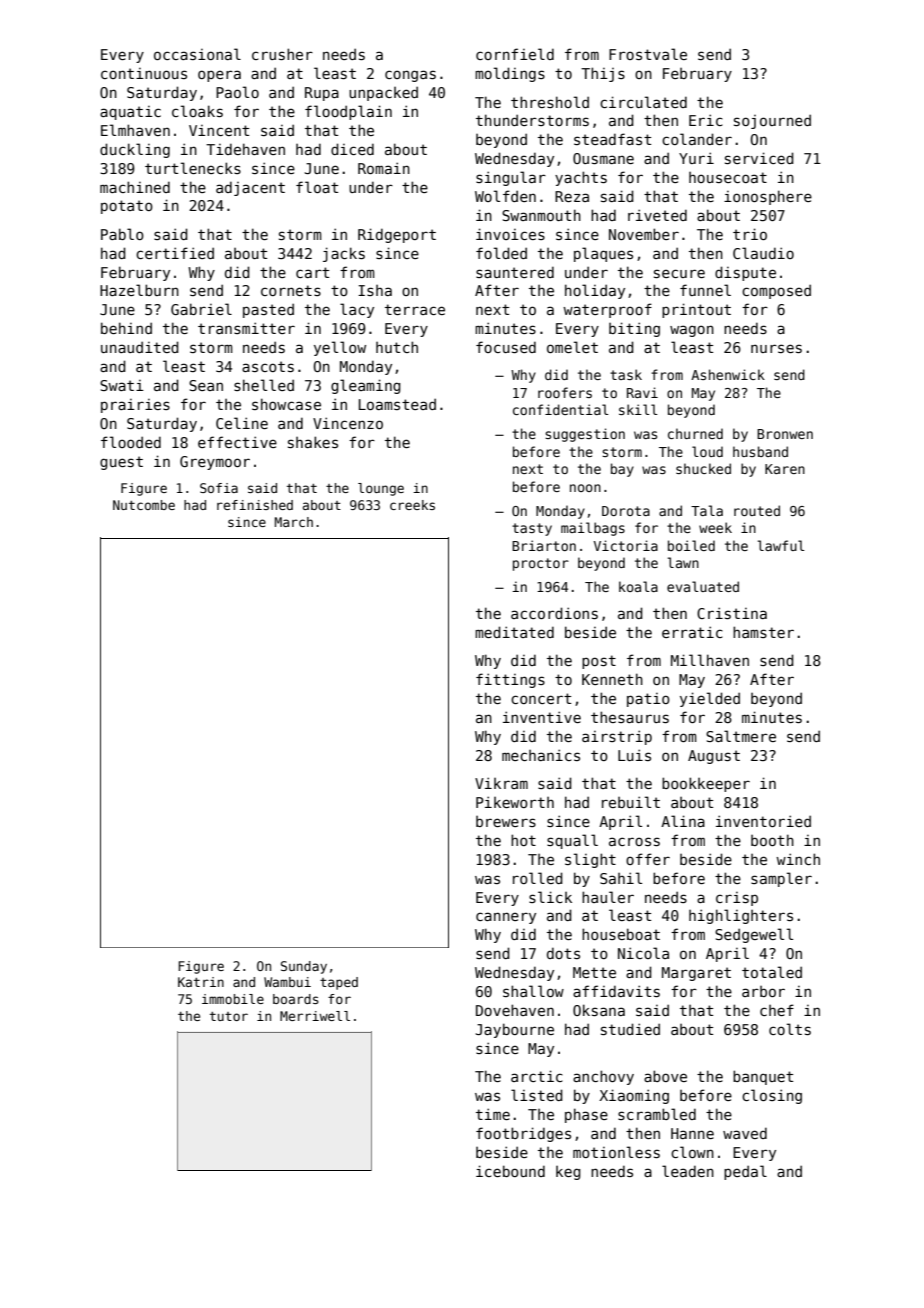 Image resolution: width=924 pixels, height=1308 pixels. Describe the element at coordinates (697, 139) in the screenshot. I see `colander` at that location.
